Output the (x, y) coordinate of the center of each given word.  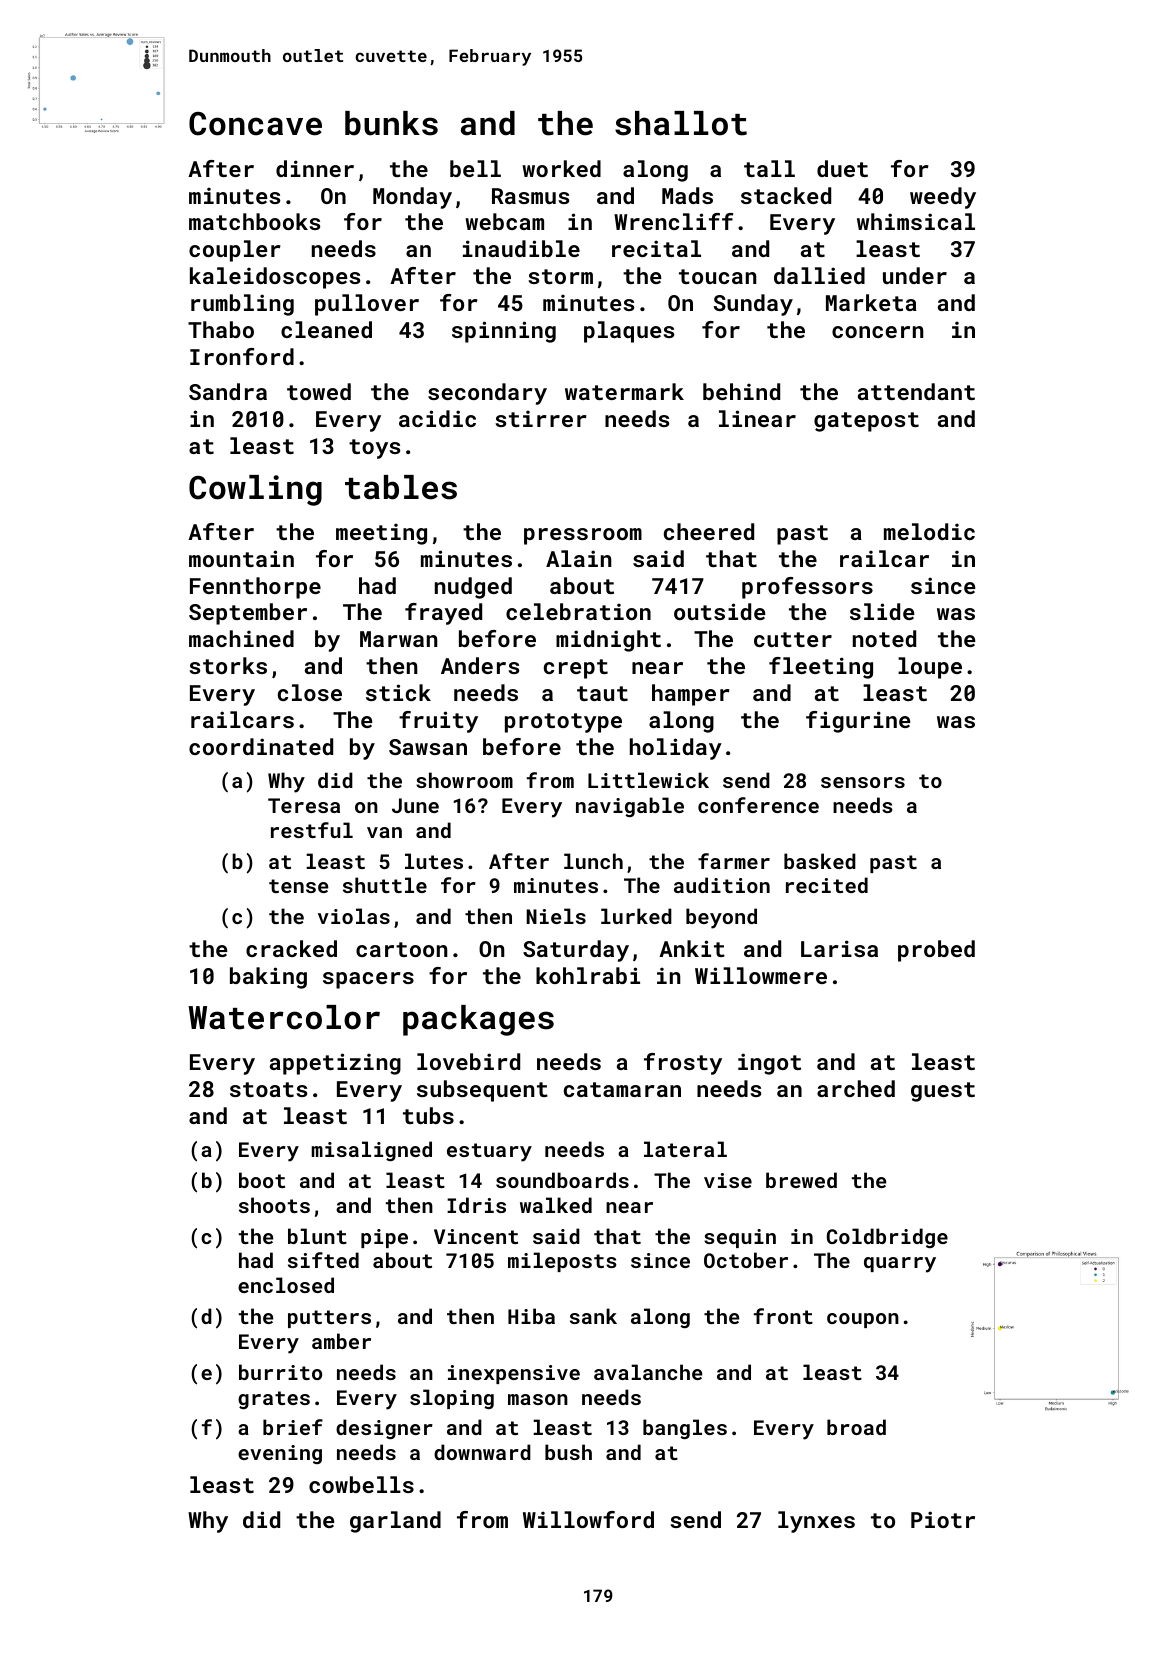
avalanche (648, 1372)
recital (656, 248)
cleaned (326, 329)
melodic (929, 531)
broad (856, 1427)
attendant (916, 391)
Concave (255, 124)
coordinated (261, 746)
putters (329, 1319)
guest (943, 1092)
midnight (608, 641)
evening (280, 1454)
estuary (489, 1152)
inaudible (521, 248)
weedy (943, 198)
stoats (268, 1089)
